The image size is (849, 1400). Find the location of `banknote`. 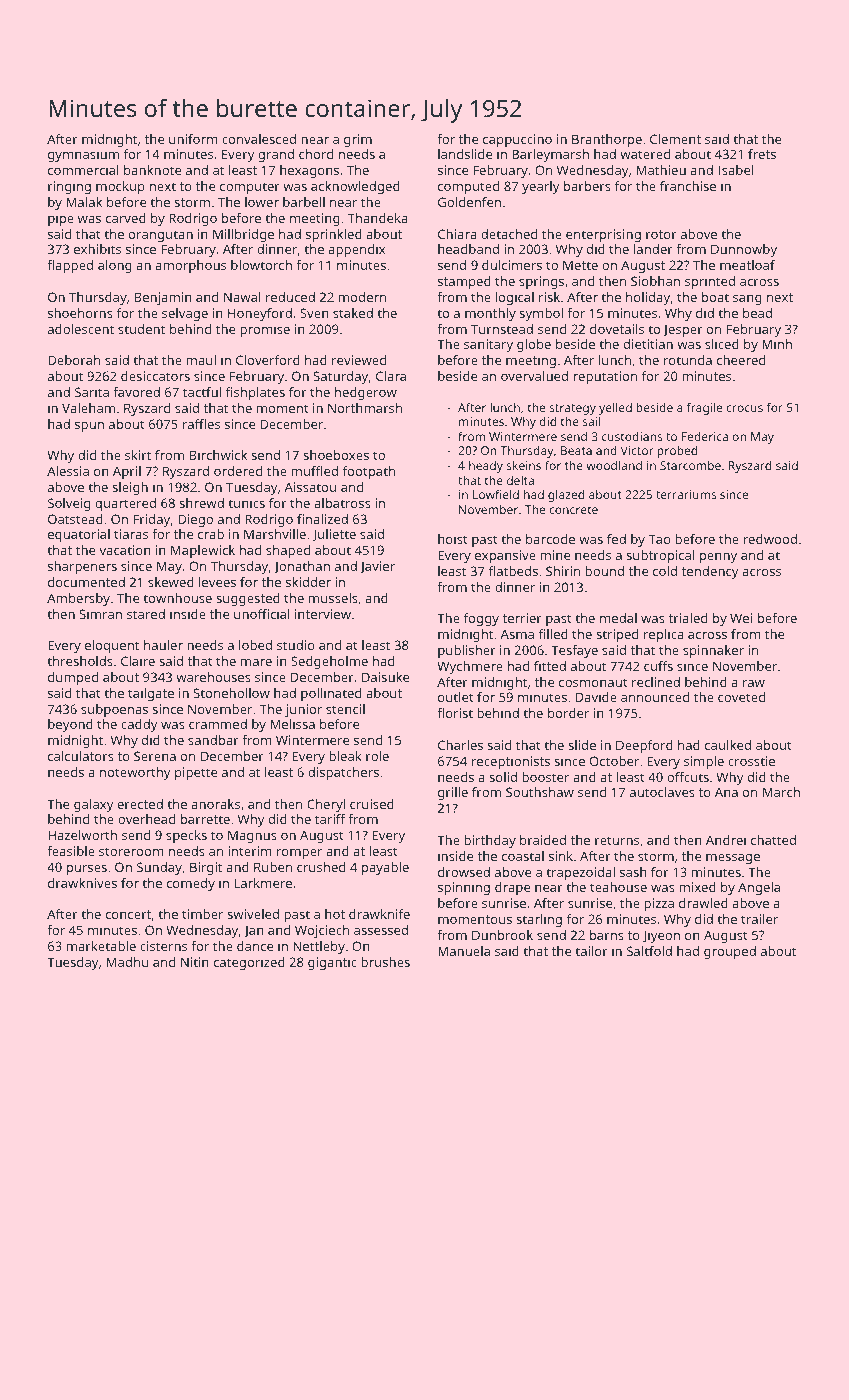

banknote is located at coordinates (152, 170).
